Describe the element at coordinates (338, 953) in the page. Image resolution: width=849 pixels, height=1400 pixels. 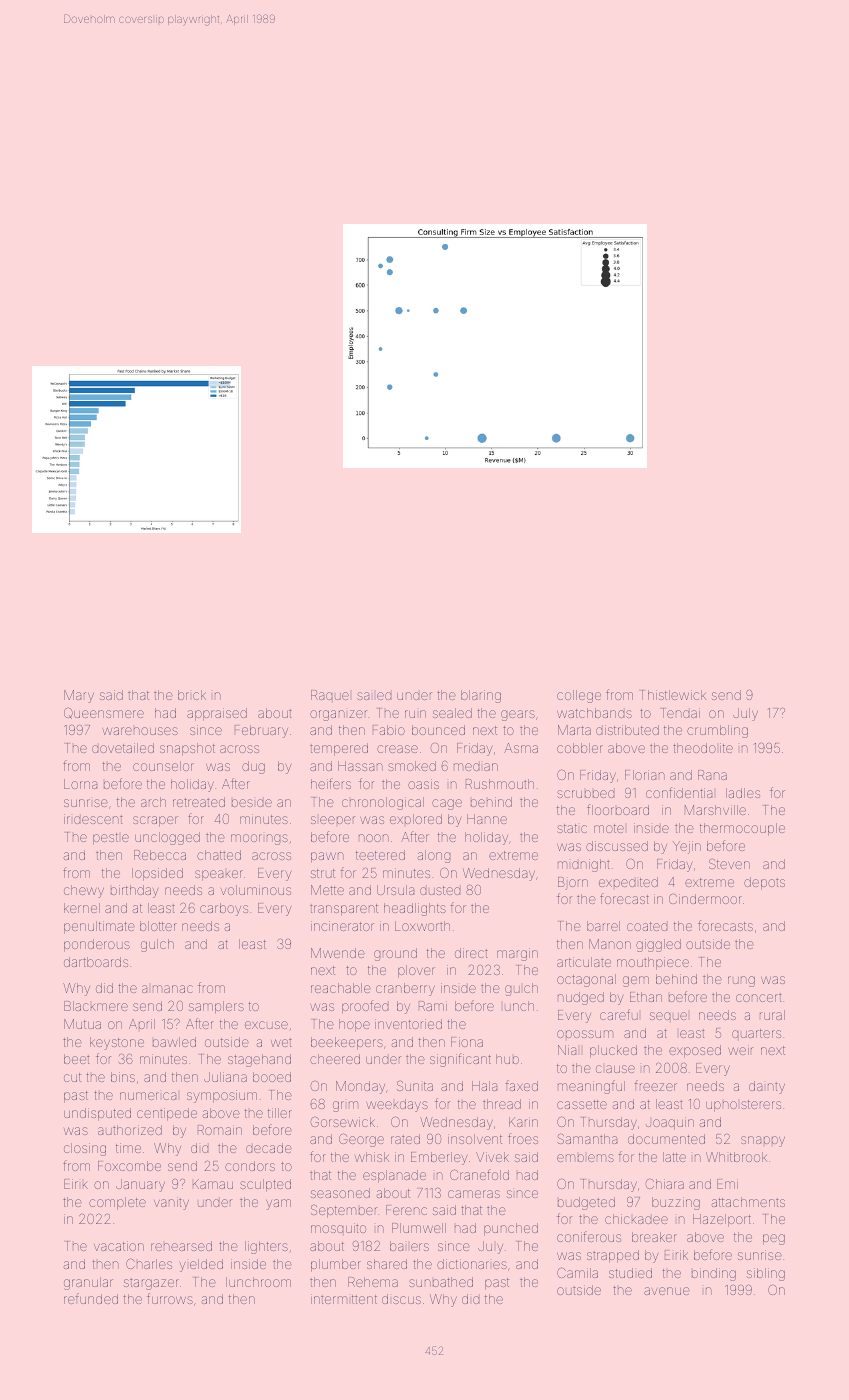
I see `Mwende` at that location.
